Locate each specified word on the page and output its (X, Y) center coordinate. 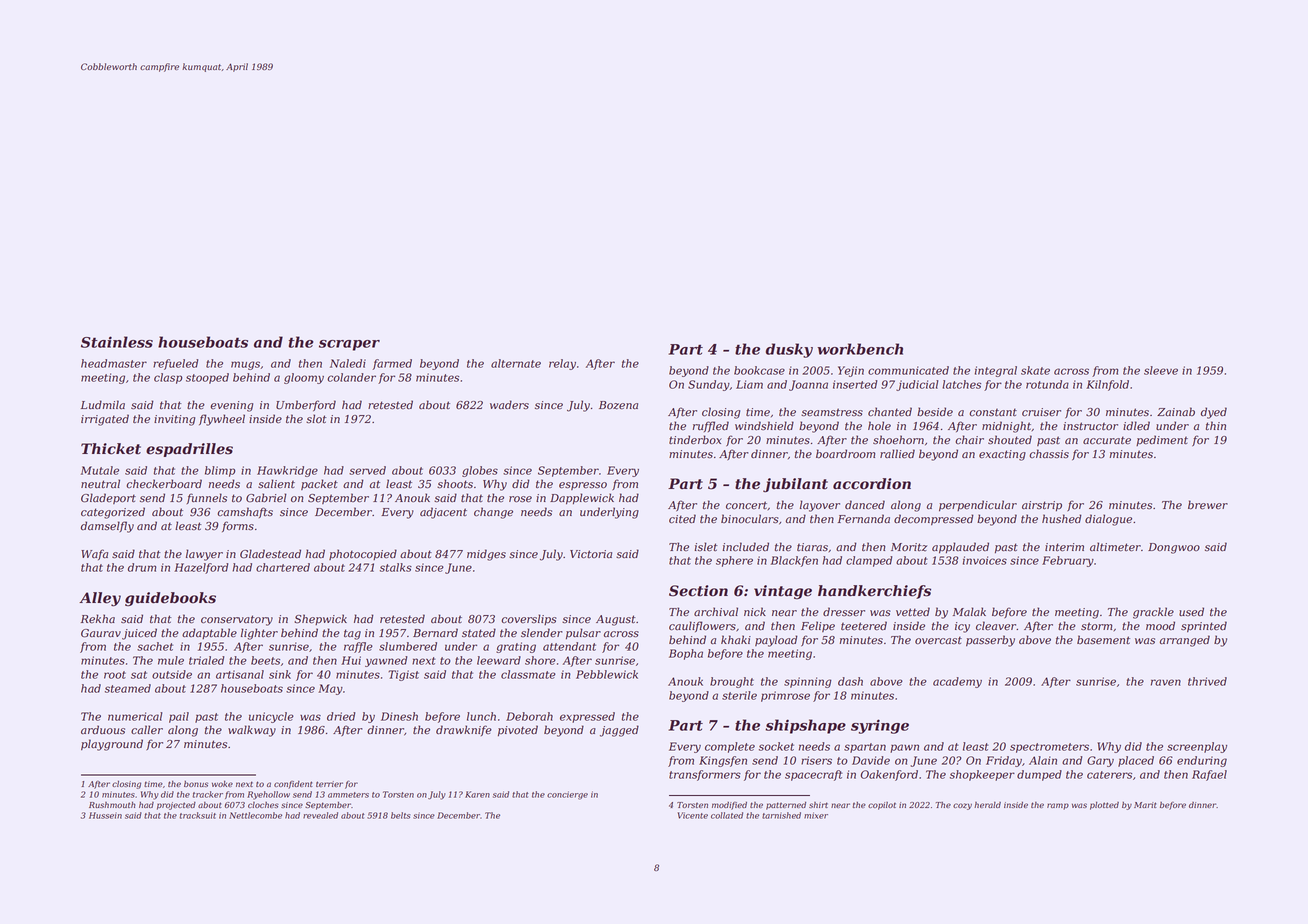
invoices (985, 560)
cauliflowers (702, 626)
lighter (259, 634)
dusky (789, 350)
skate (1035, 370)
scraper (349, 345)
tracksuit (197, 815)
